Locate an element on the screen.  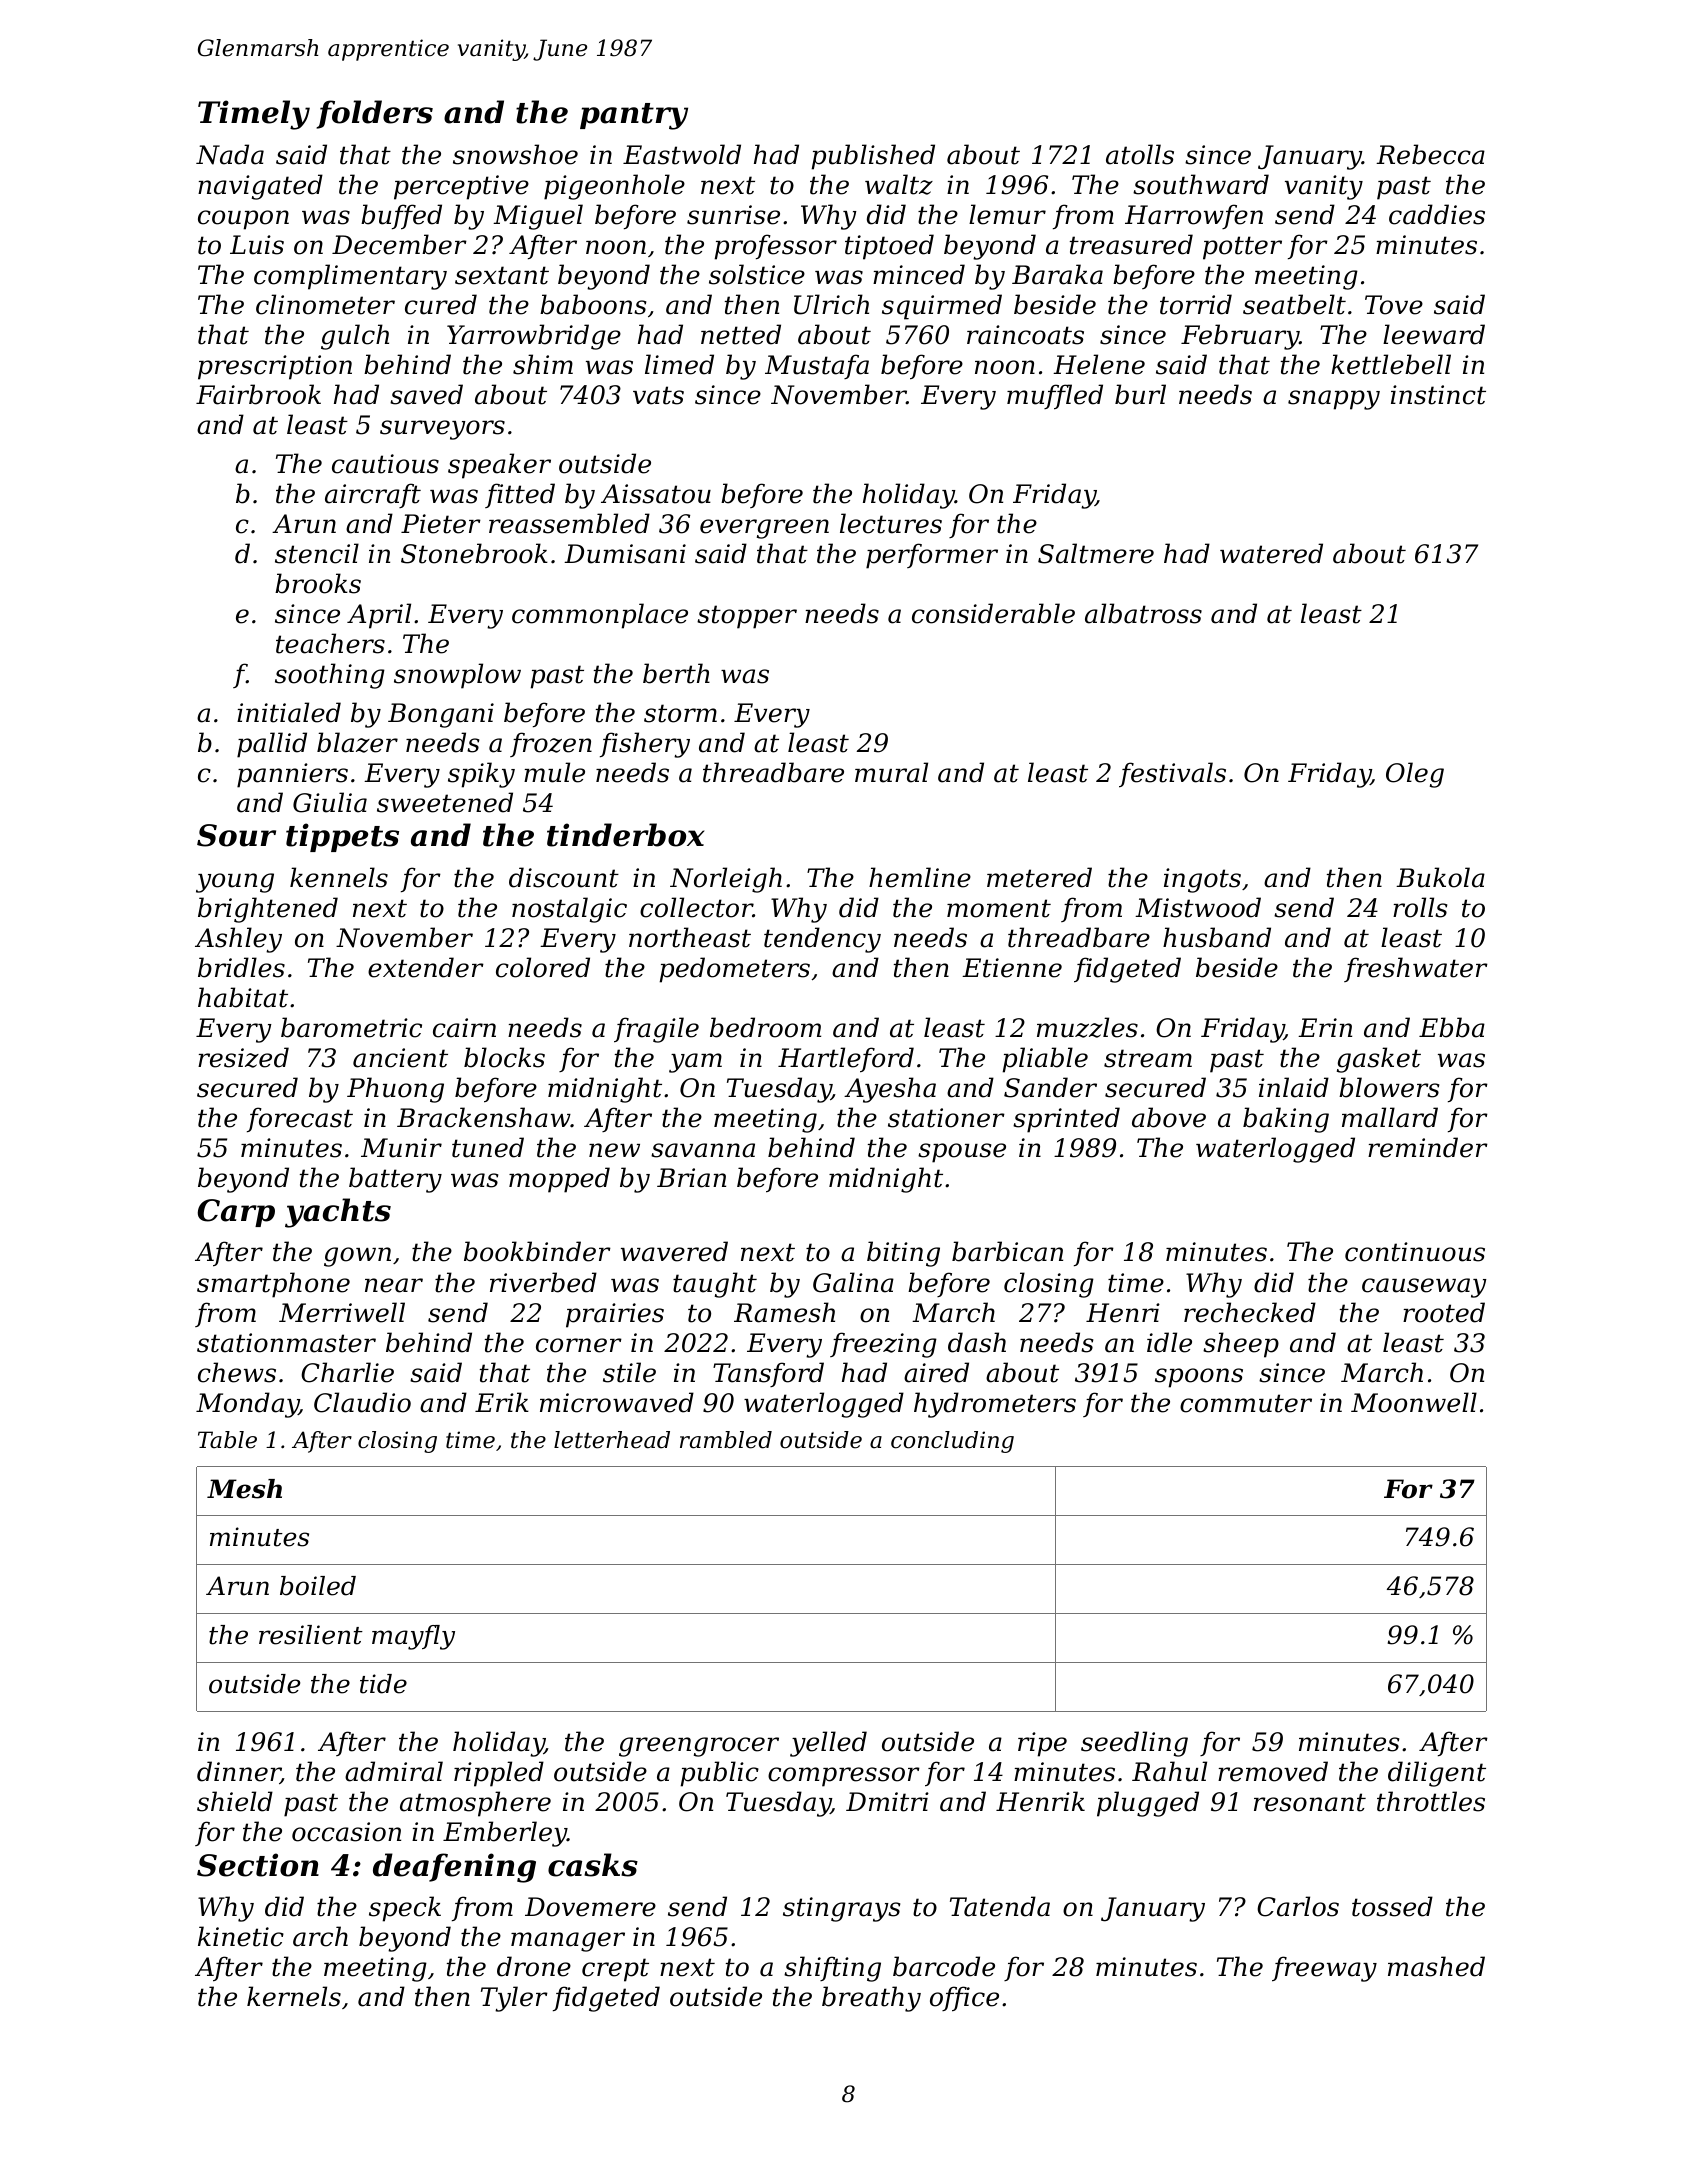
Erik is located at coordinates (502, 1402).
